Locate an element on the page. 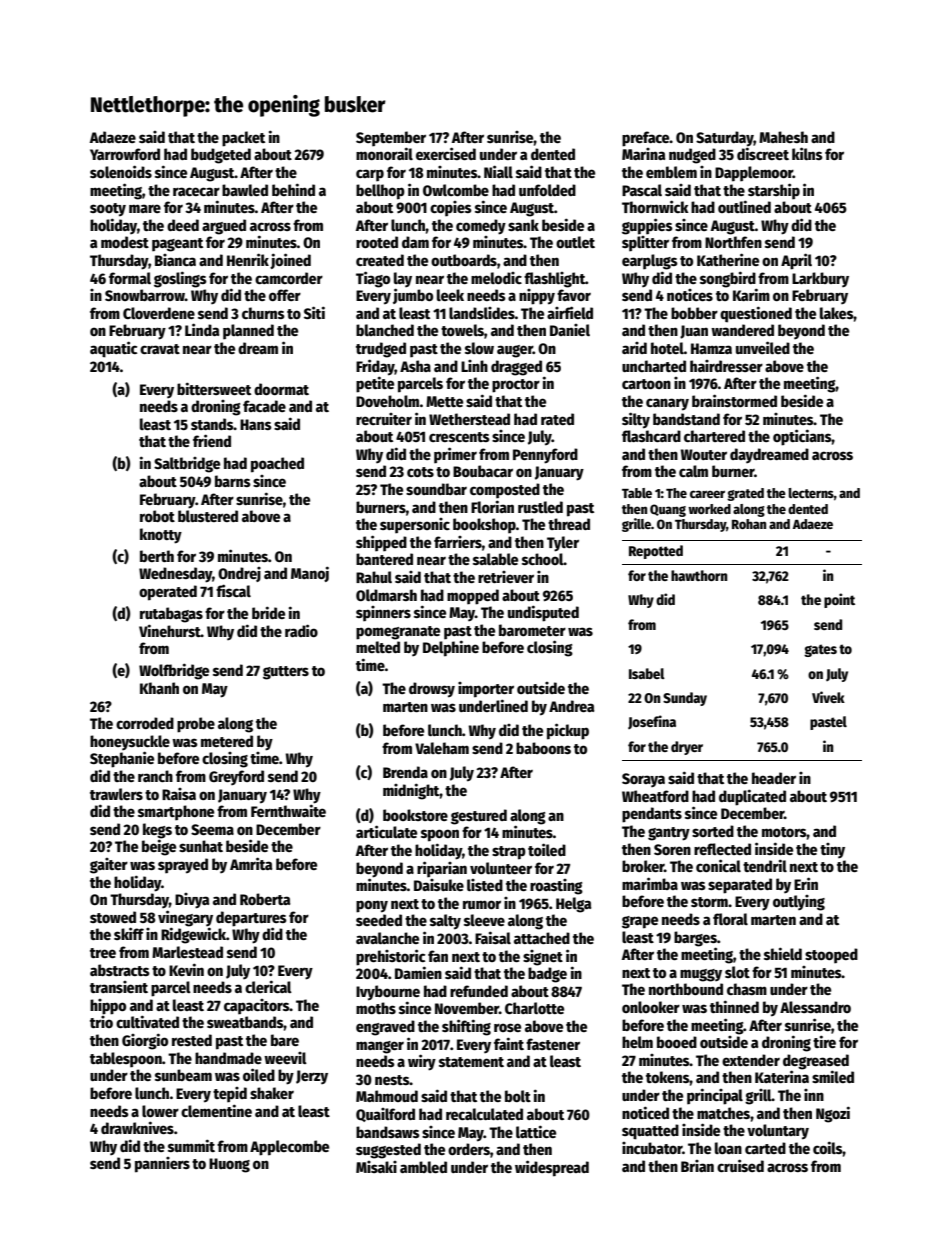 The image size is (952, 1233). point is located at coordinates (839, 600).
